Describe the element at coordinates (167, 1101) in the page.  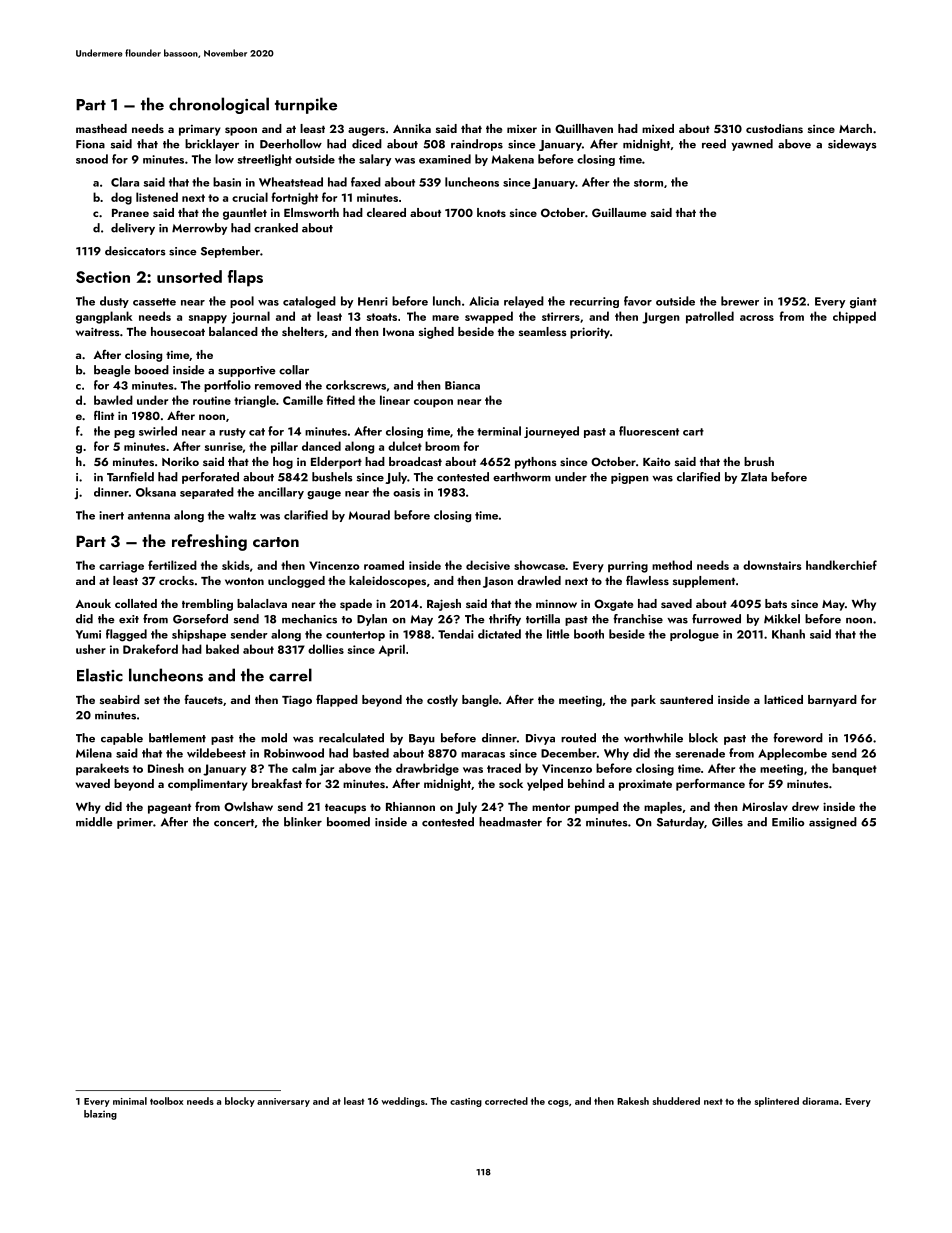
I see `toolbox` at that location.
